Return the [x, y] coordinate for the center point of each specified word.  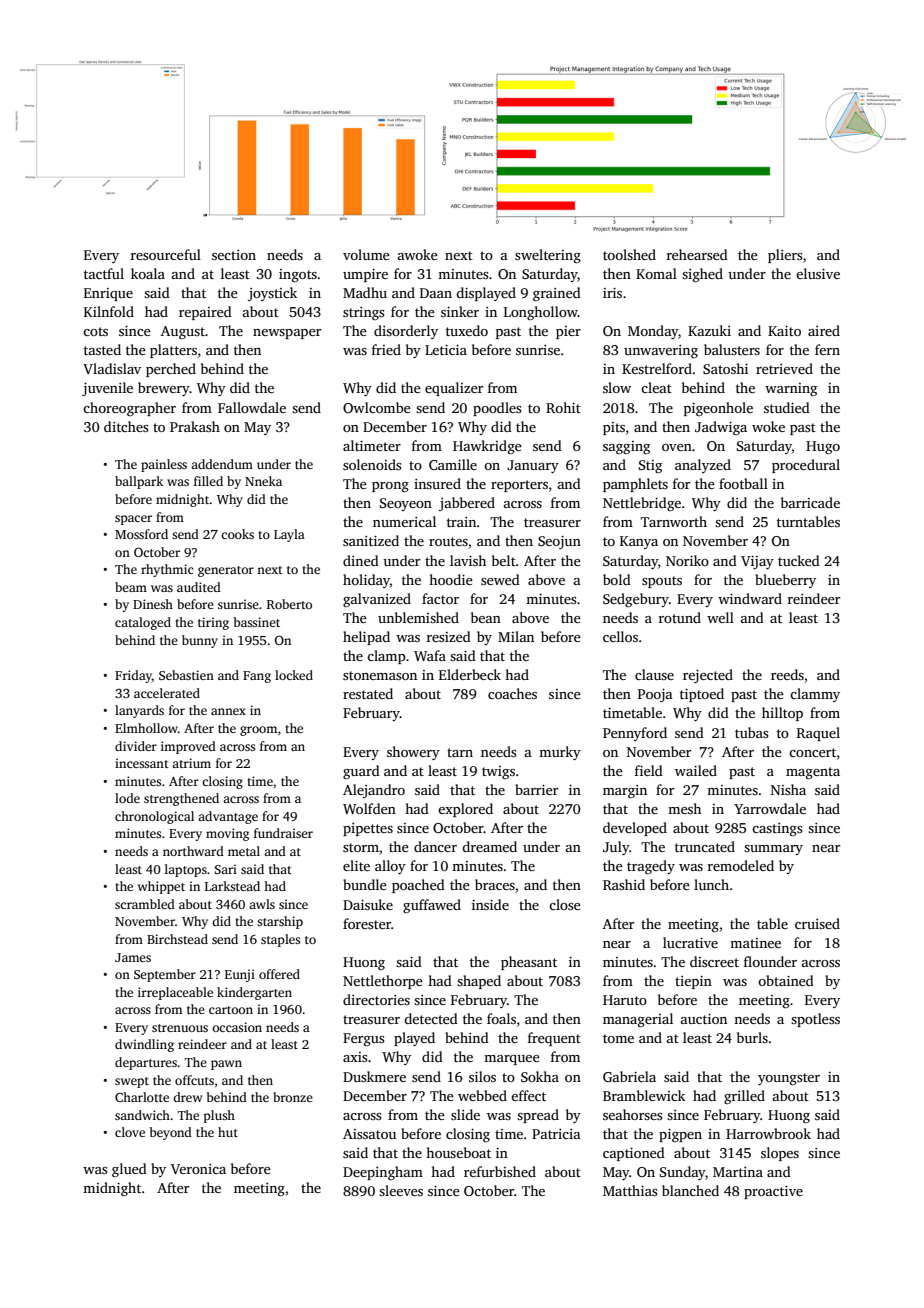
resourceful [166, 254]
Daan [436, 293]
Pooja [655, 695]
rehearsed [697, 254]
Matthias [630, 1190]
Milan [516, 636]
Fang [257, 677]
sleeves [401, 1190]
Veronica [198, 1169]
